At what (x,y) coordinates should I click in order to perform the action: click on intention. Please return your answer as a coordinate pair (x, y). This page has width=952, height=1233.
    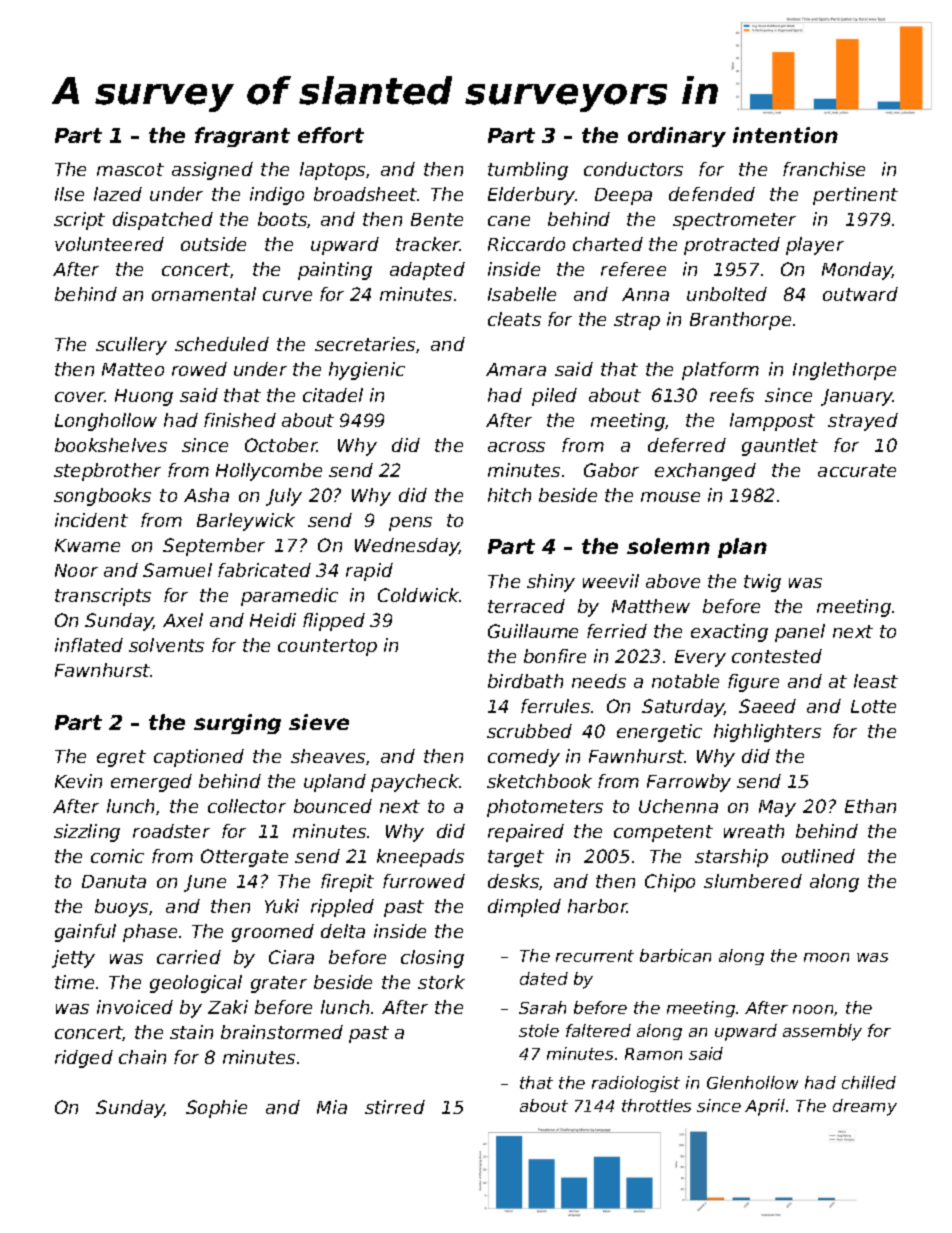
    Looking at the image, I should click on (785, 135).
